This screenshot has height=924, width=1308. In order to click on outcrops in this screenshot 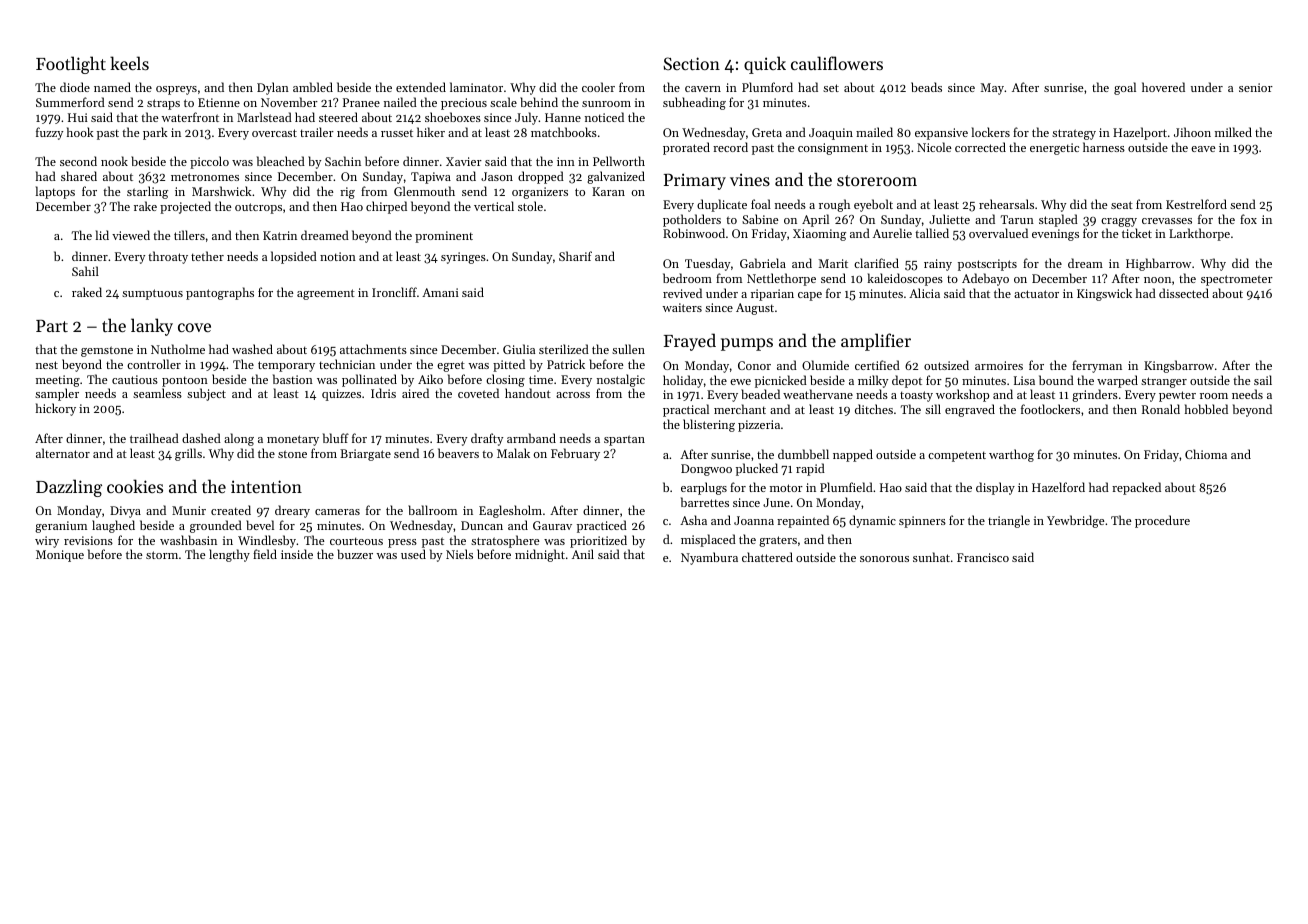, I will do `click(258, 208)`.
